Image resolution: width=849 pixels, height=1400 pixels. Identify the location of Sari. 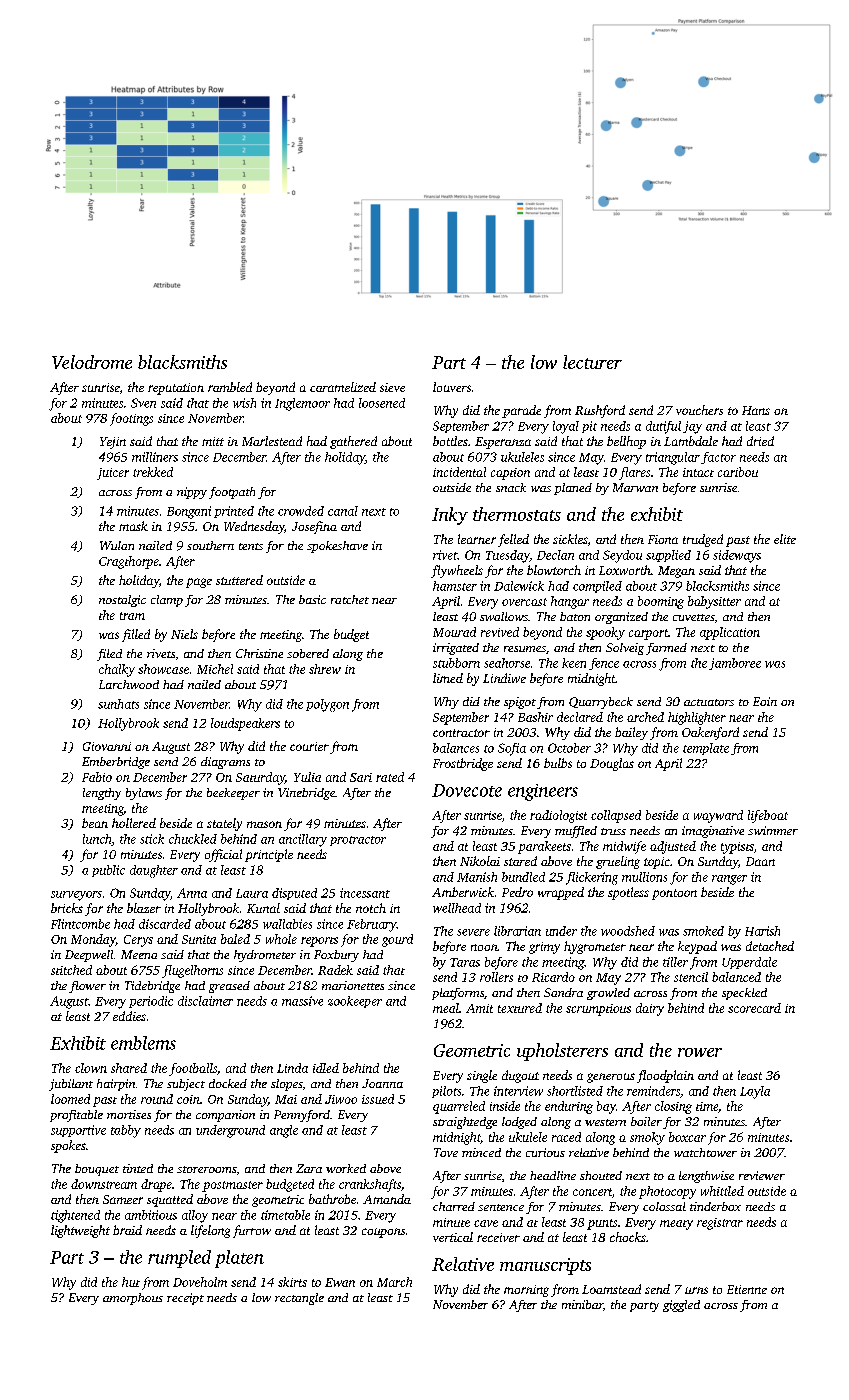
(361, 777).
